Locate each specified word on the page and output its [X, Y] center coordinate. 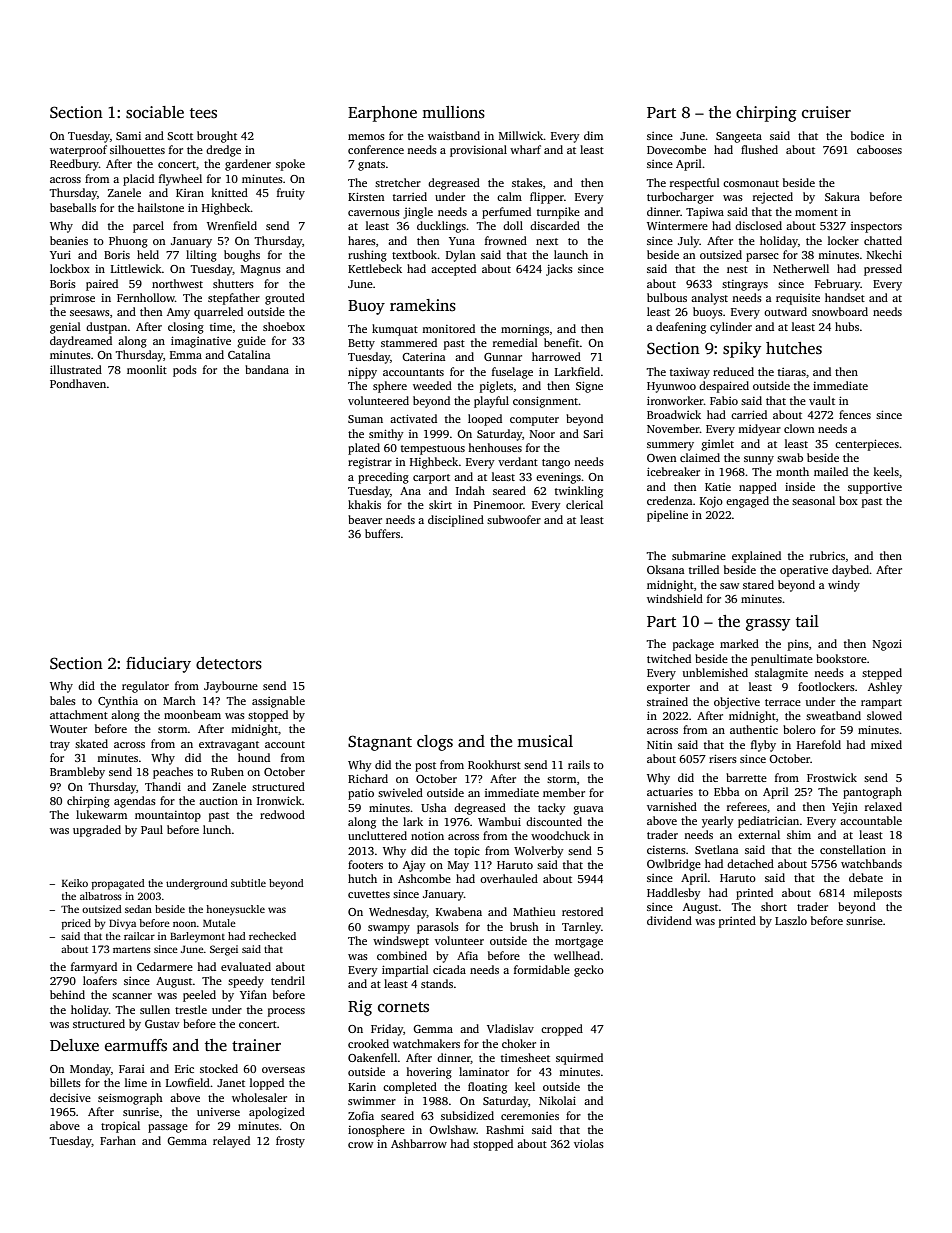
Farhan [118, 1140]
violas [589, 1143]
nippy [362, 373]
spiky [742, 350]
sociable [155, 112]
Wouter [68, 729]
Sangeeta [739, 137]
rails [579, 764]
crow [360, 1145]
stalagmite [781, 674]
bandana [267, 369]
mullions [453, 112]
